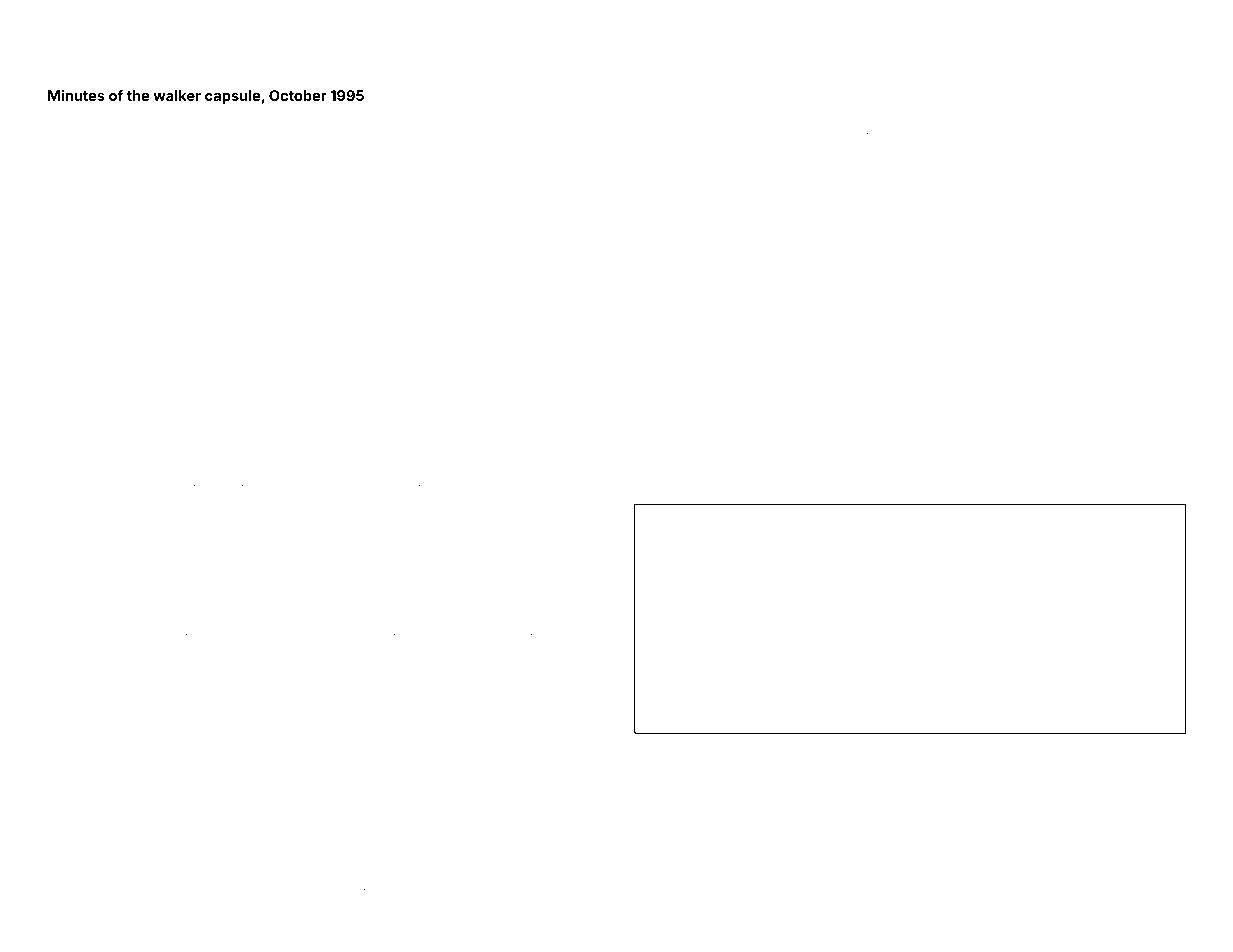 Image resolution: width=1233 pixels, height=952 pixels. I want to click on Mia, so click(165, 457).
